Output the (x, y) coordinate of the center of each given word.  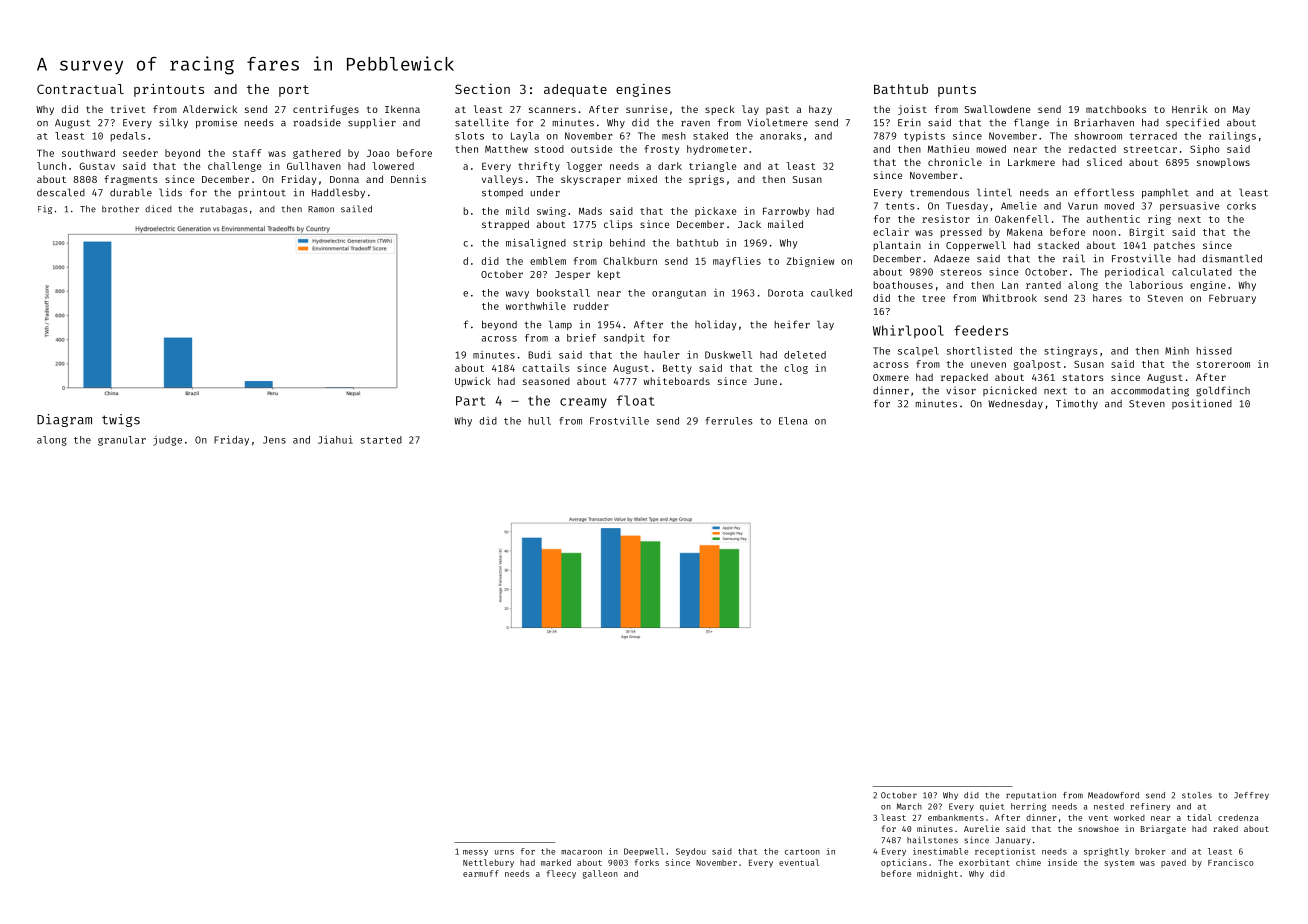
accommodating (1150, 391)
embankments (956, 817)
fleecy (561, 874)
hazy (820, 110)
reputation (1031, 796)
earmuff (481, 873)
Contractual (80, 89)
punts (957, 91)
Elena (793, 421)
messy (475, 853)
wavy (517, 295)
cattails (546, 368)
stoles (1197, 795)
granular (122, 441)
